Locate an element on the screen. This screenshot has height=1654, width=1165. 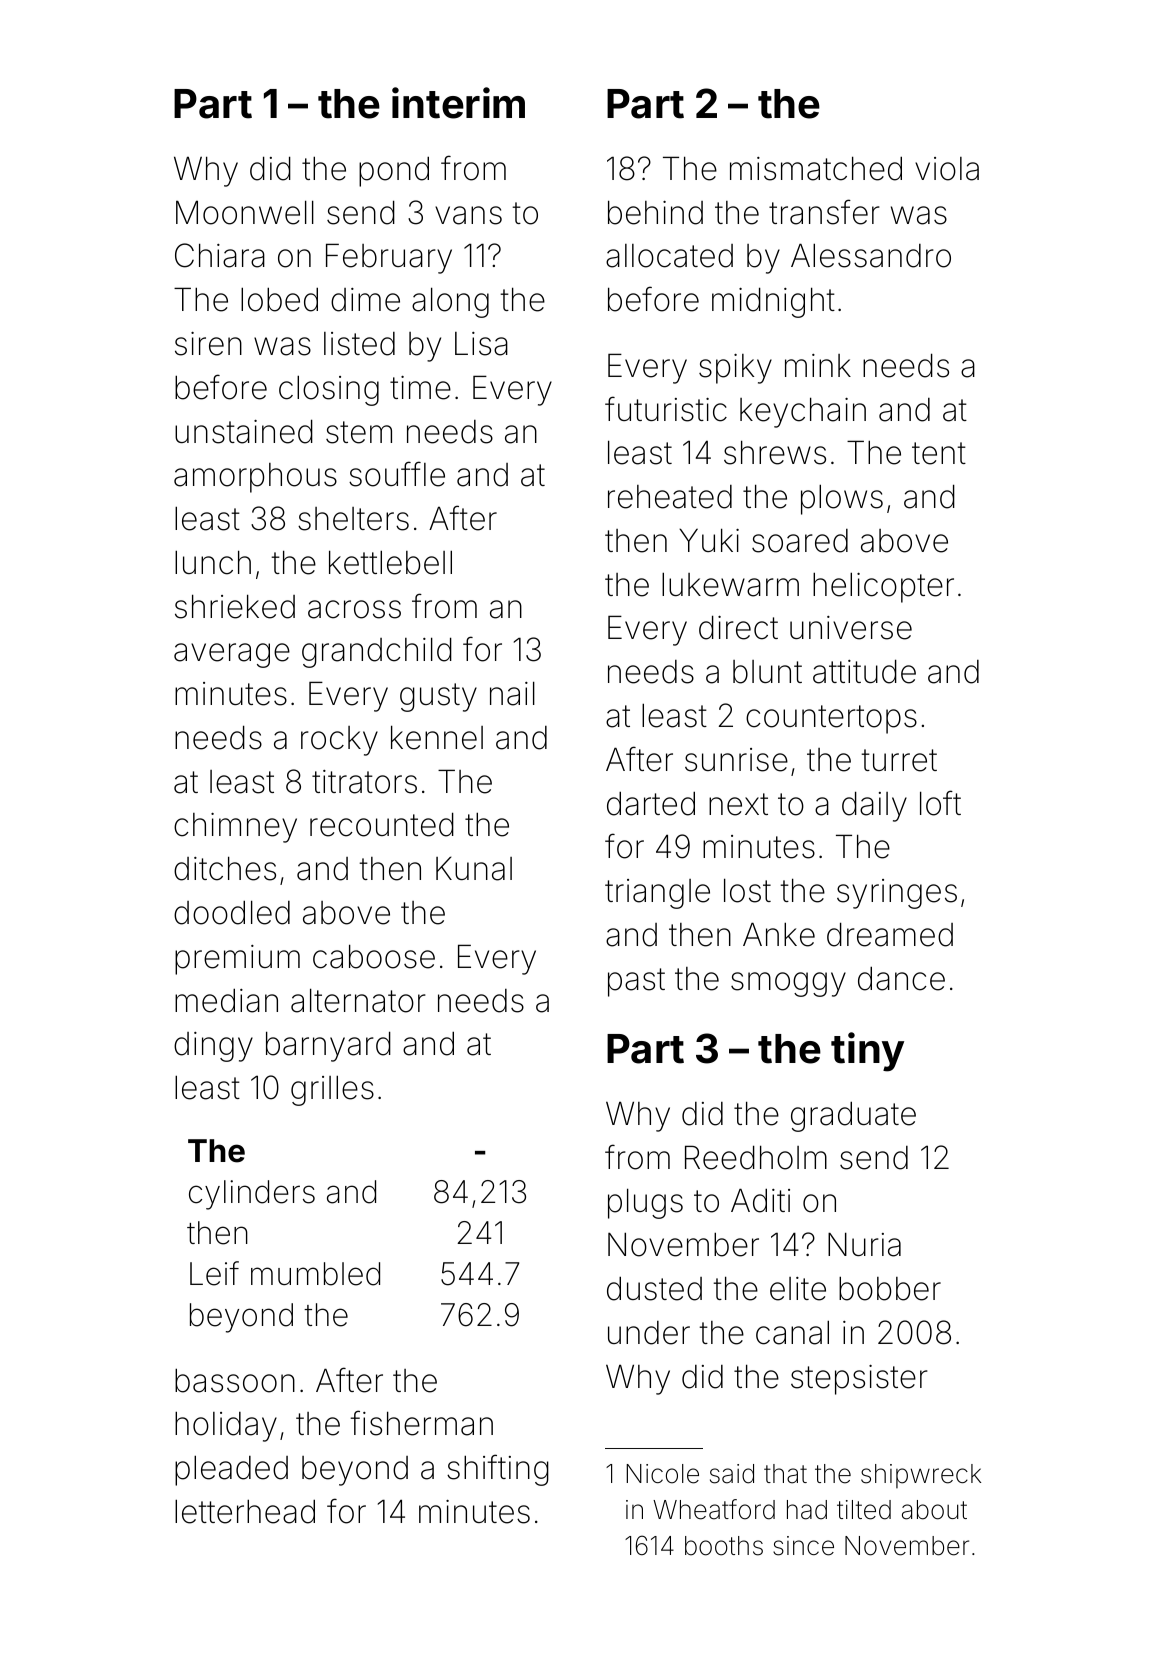
Yuki is located at coordinates (709, 540).
